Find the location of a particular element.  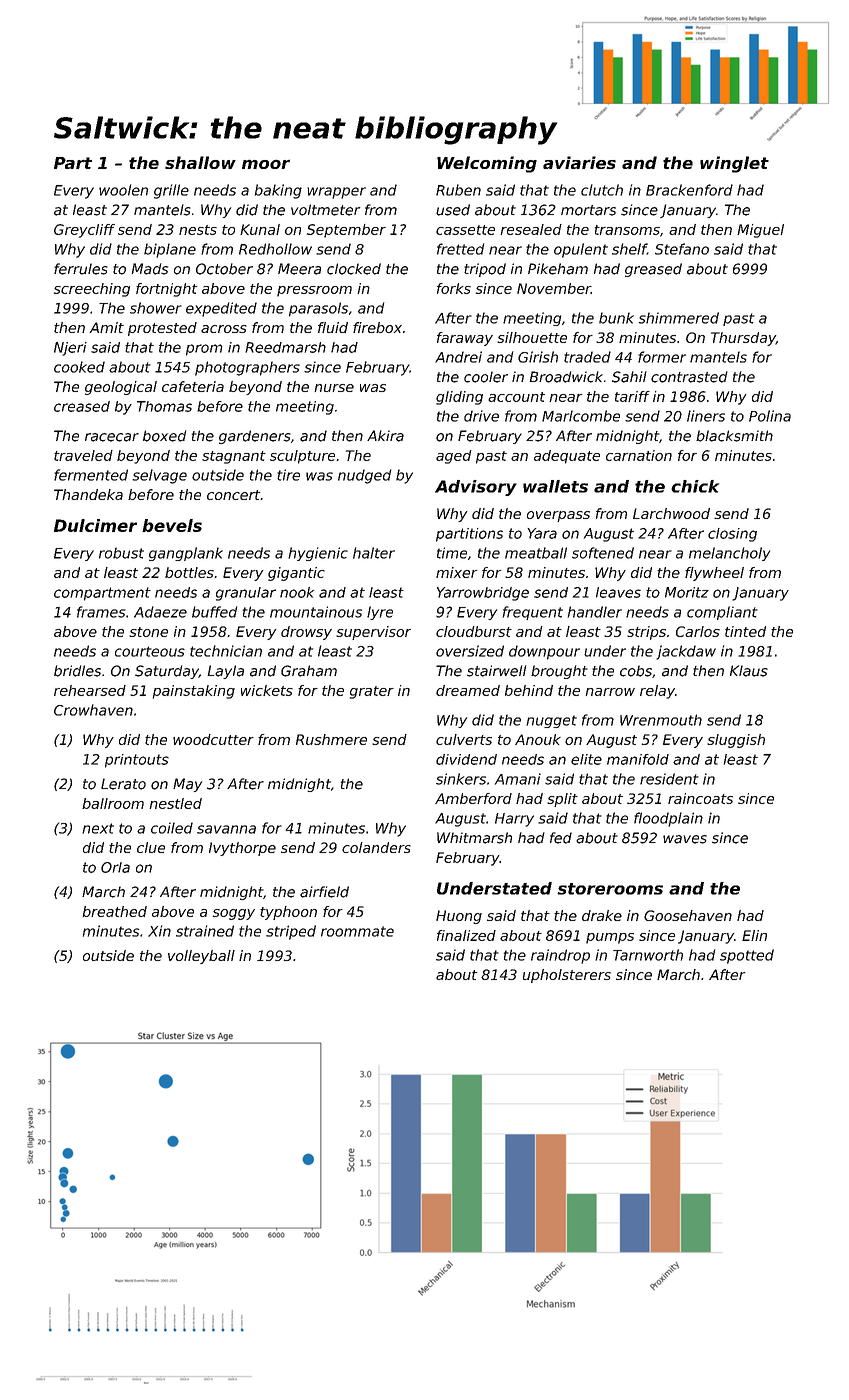

lyre is located at coordinates (380, 613).
